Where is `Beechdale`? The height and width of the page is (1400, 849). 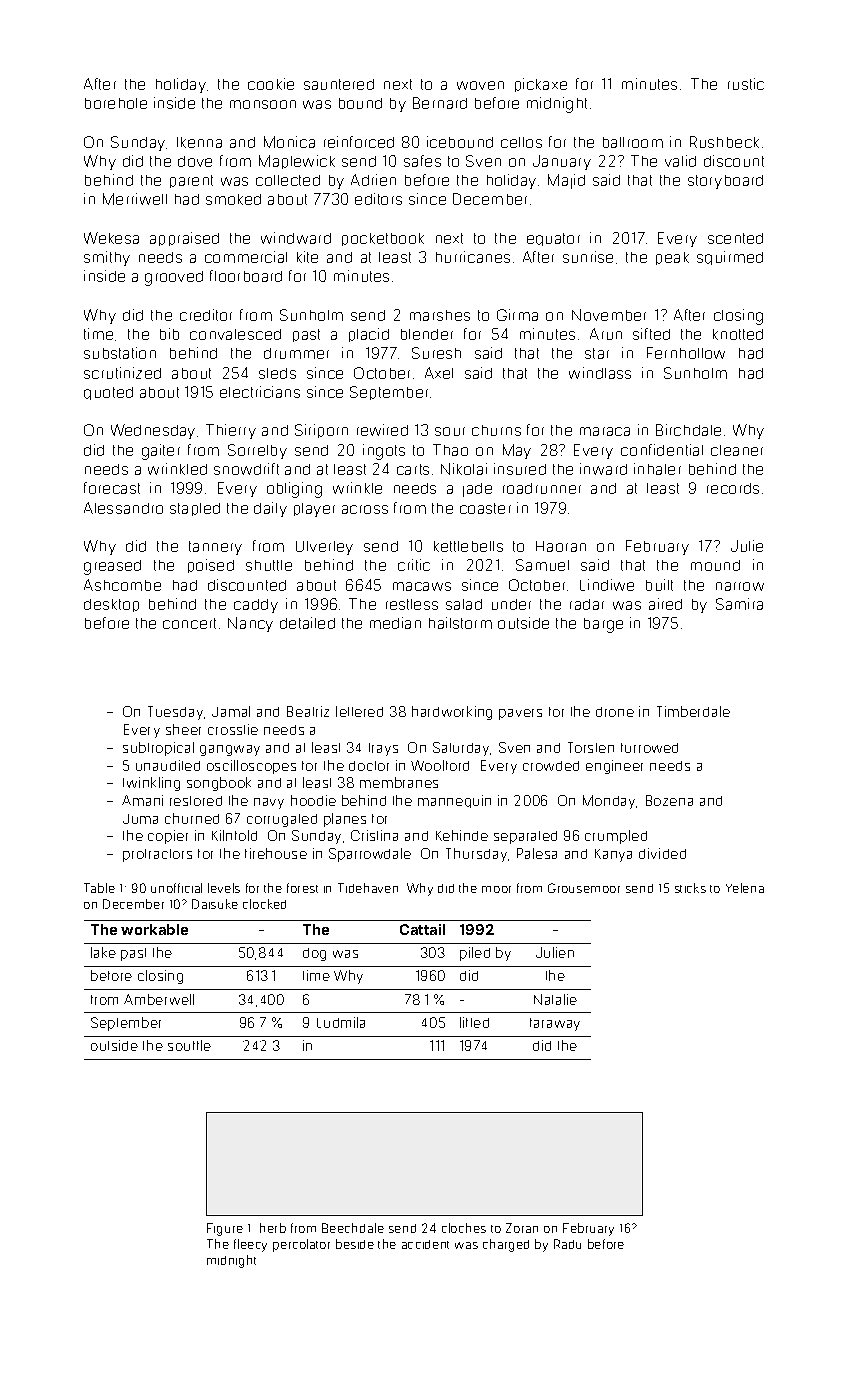
Beechdale is located at coordinates (353, 1228).
